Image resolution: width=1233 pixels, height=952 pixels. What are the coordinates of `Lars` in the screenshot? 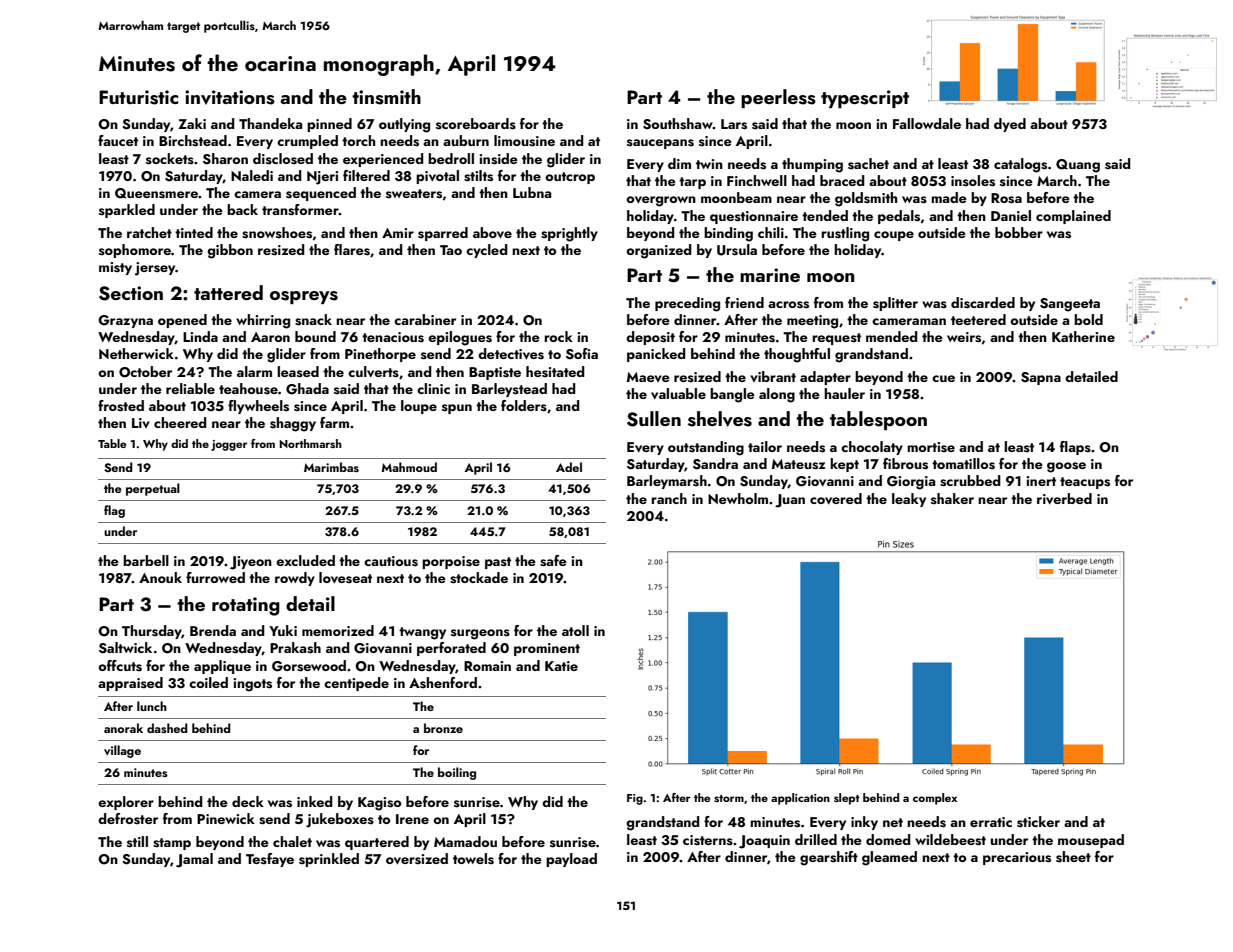 It's located at (734, 124).
